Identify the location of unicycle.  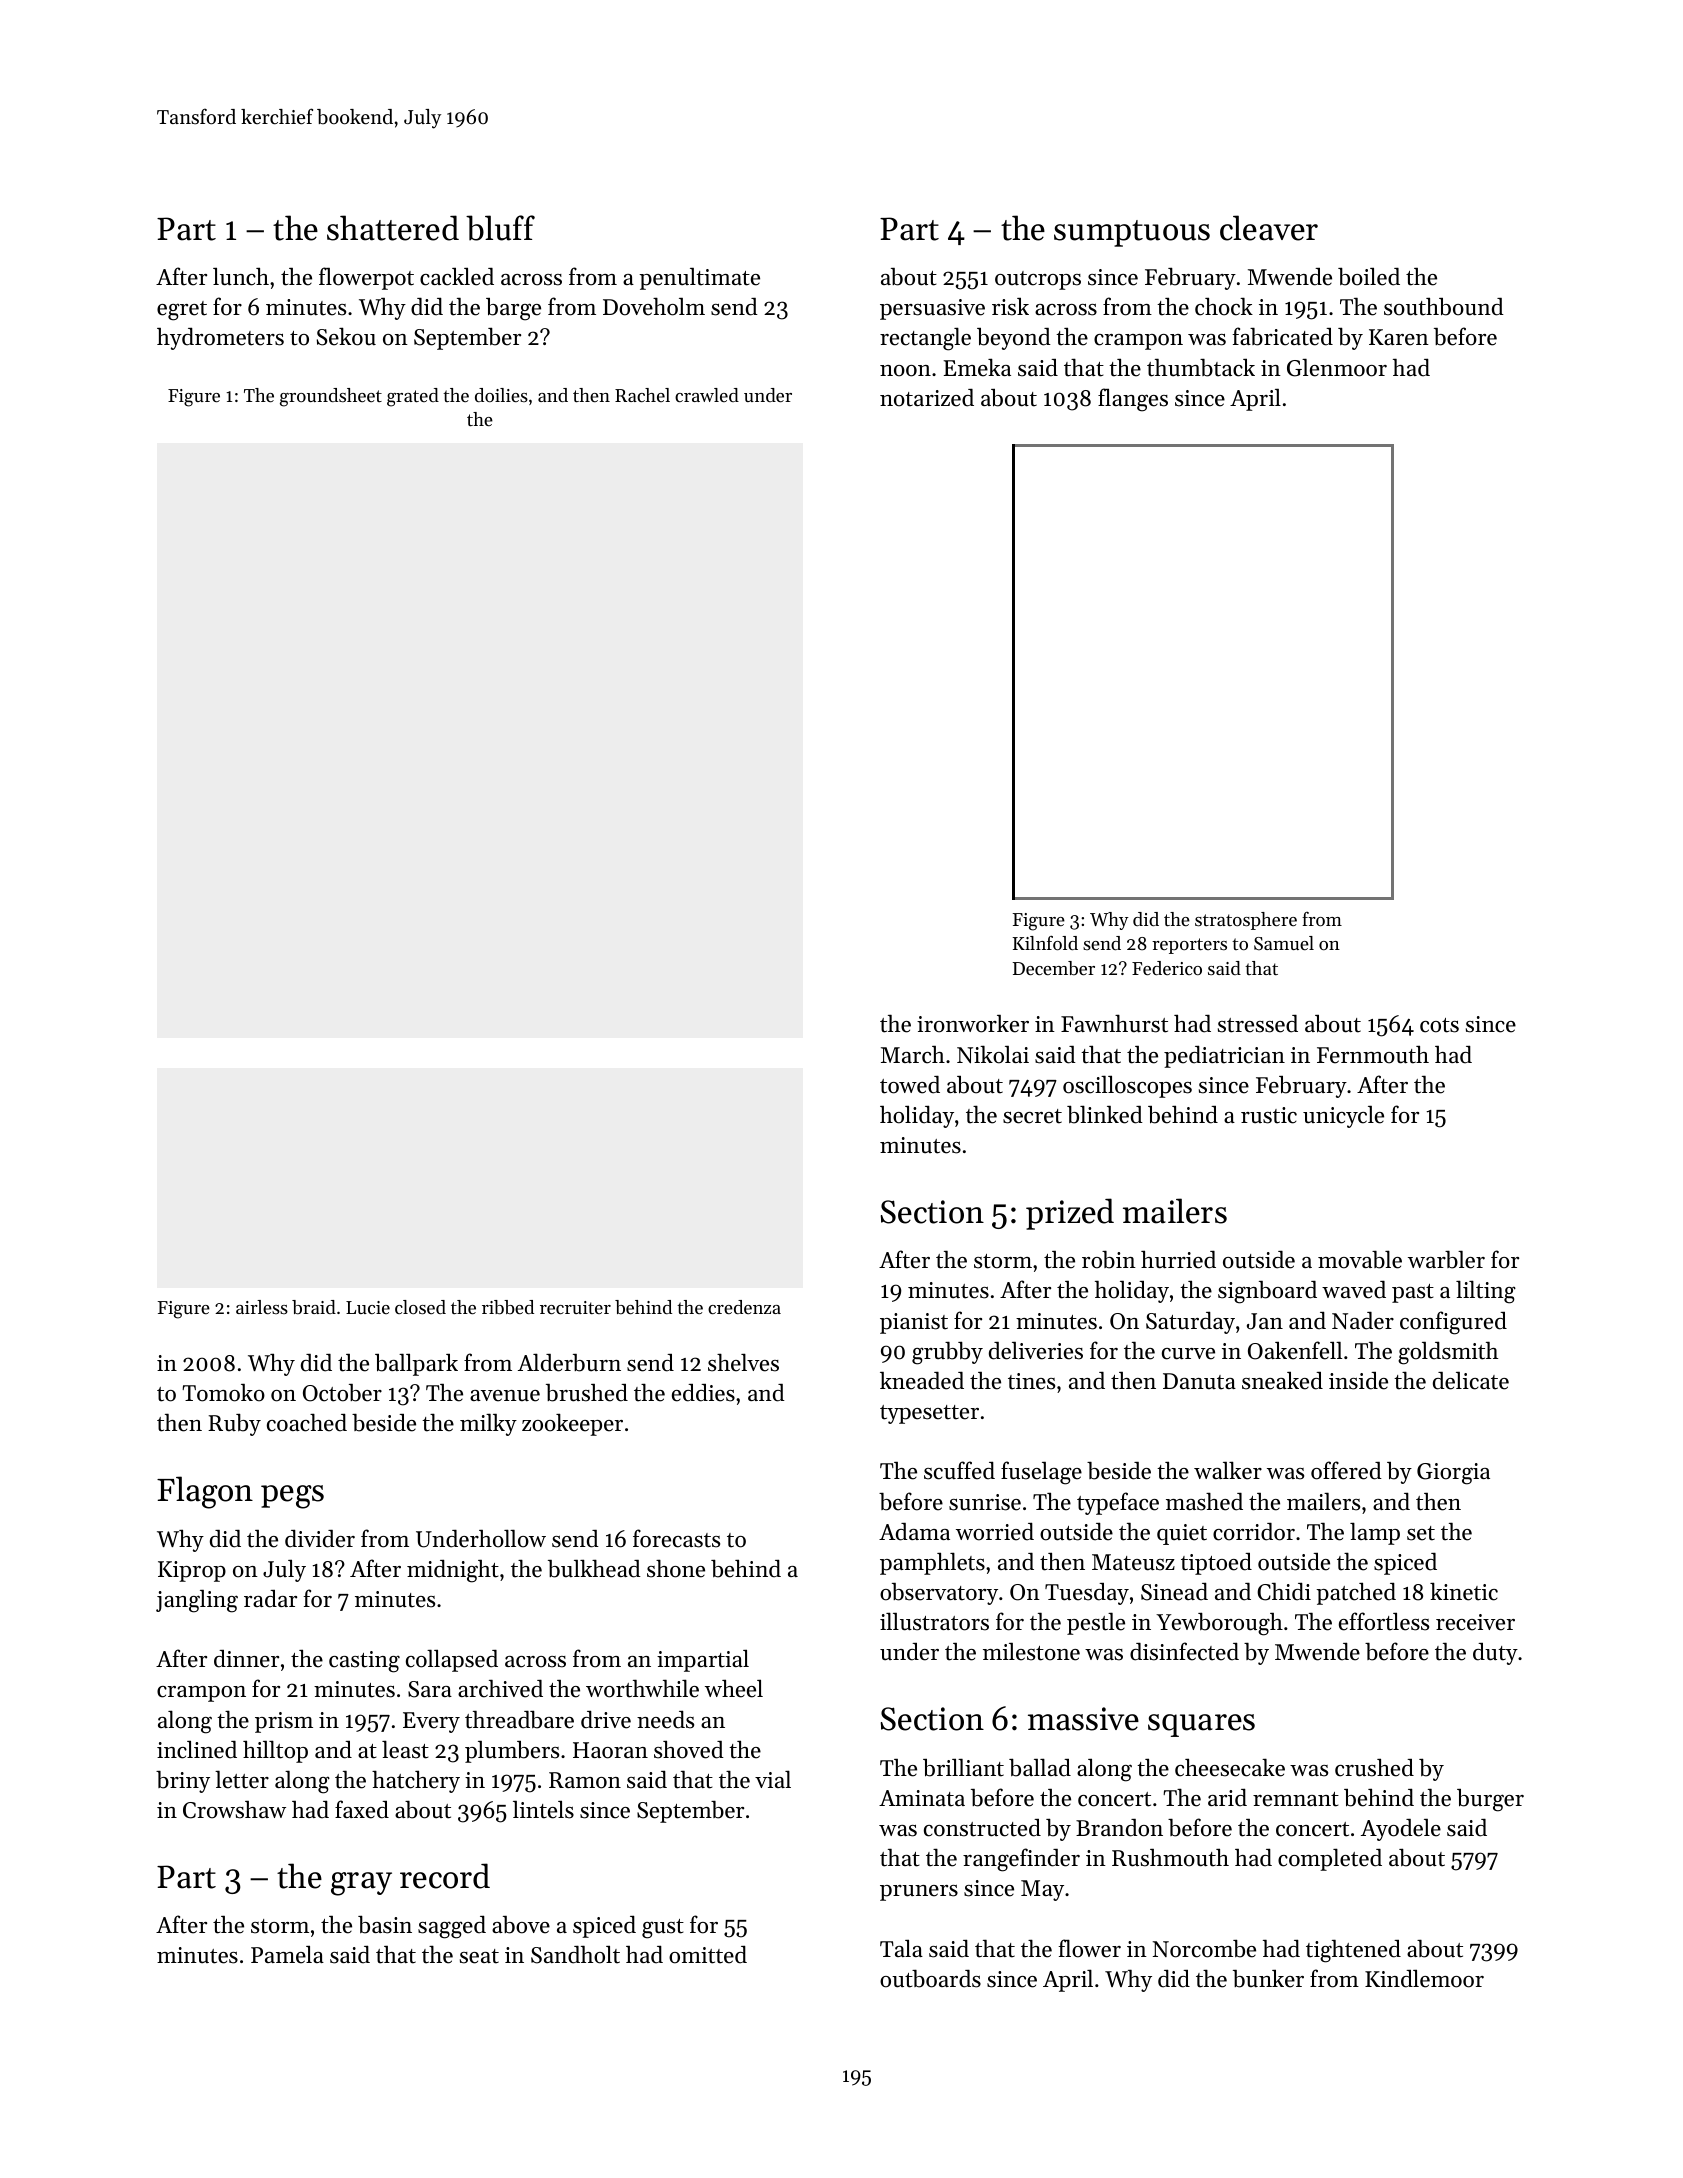
(1343, 1117).
